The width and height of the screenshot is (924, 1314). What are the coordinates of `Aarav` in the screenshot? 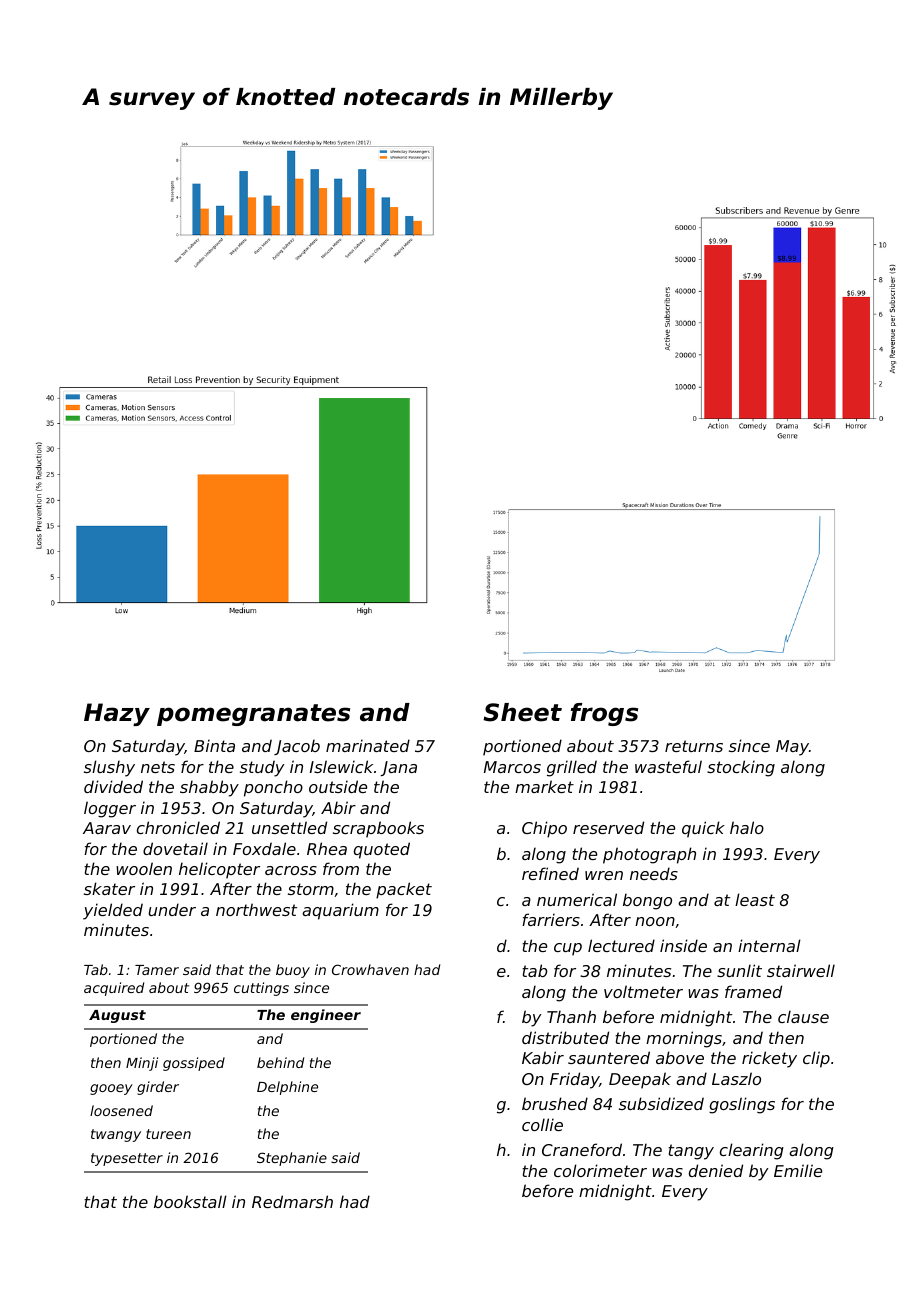 It's located at (107, 828).
